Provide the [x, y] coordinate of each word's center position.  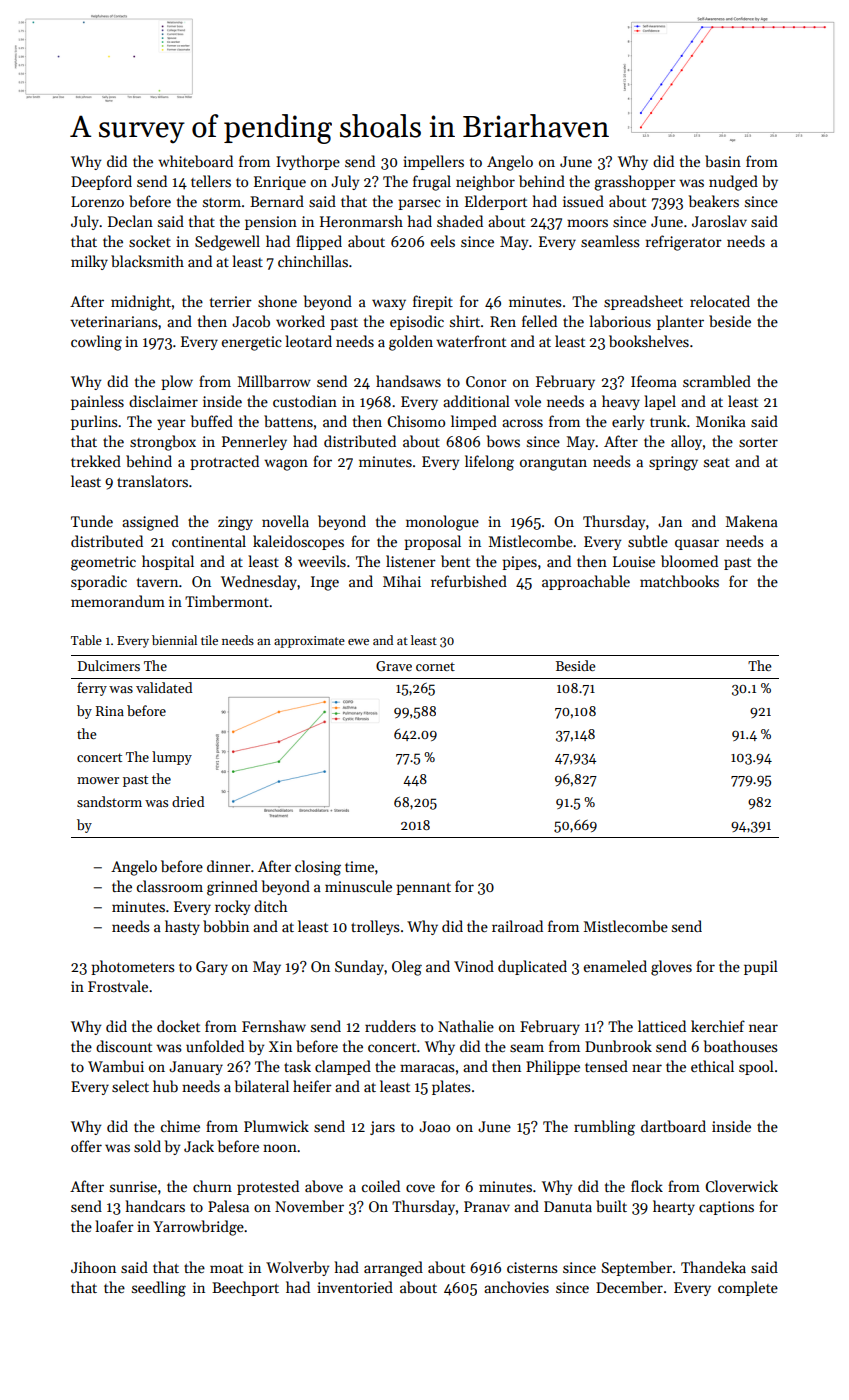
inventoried [355, 1287]
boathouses [741, 1046]
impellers [433, 162]
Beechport [245, 1288]
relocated [720, 301]
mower [98, 780]
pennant [423, 889]
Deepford [101, 182]
